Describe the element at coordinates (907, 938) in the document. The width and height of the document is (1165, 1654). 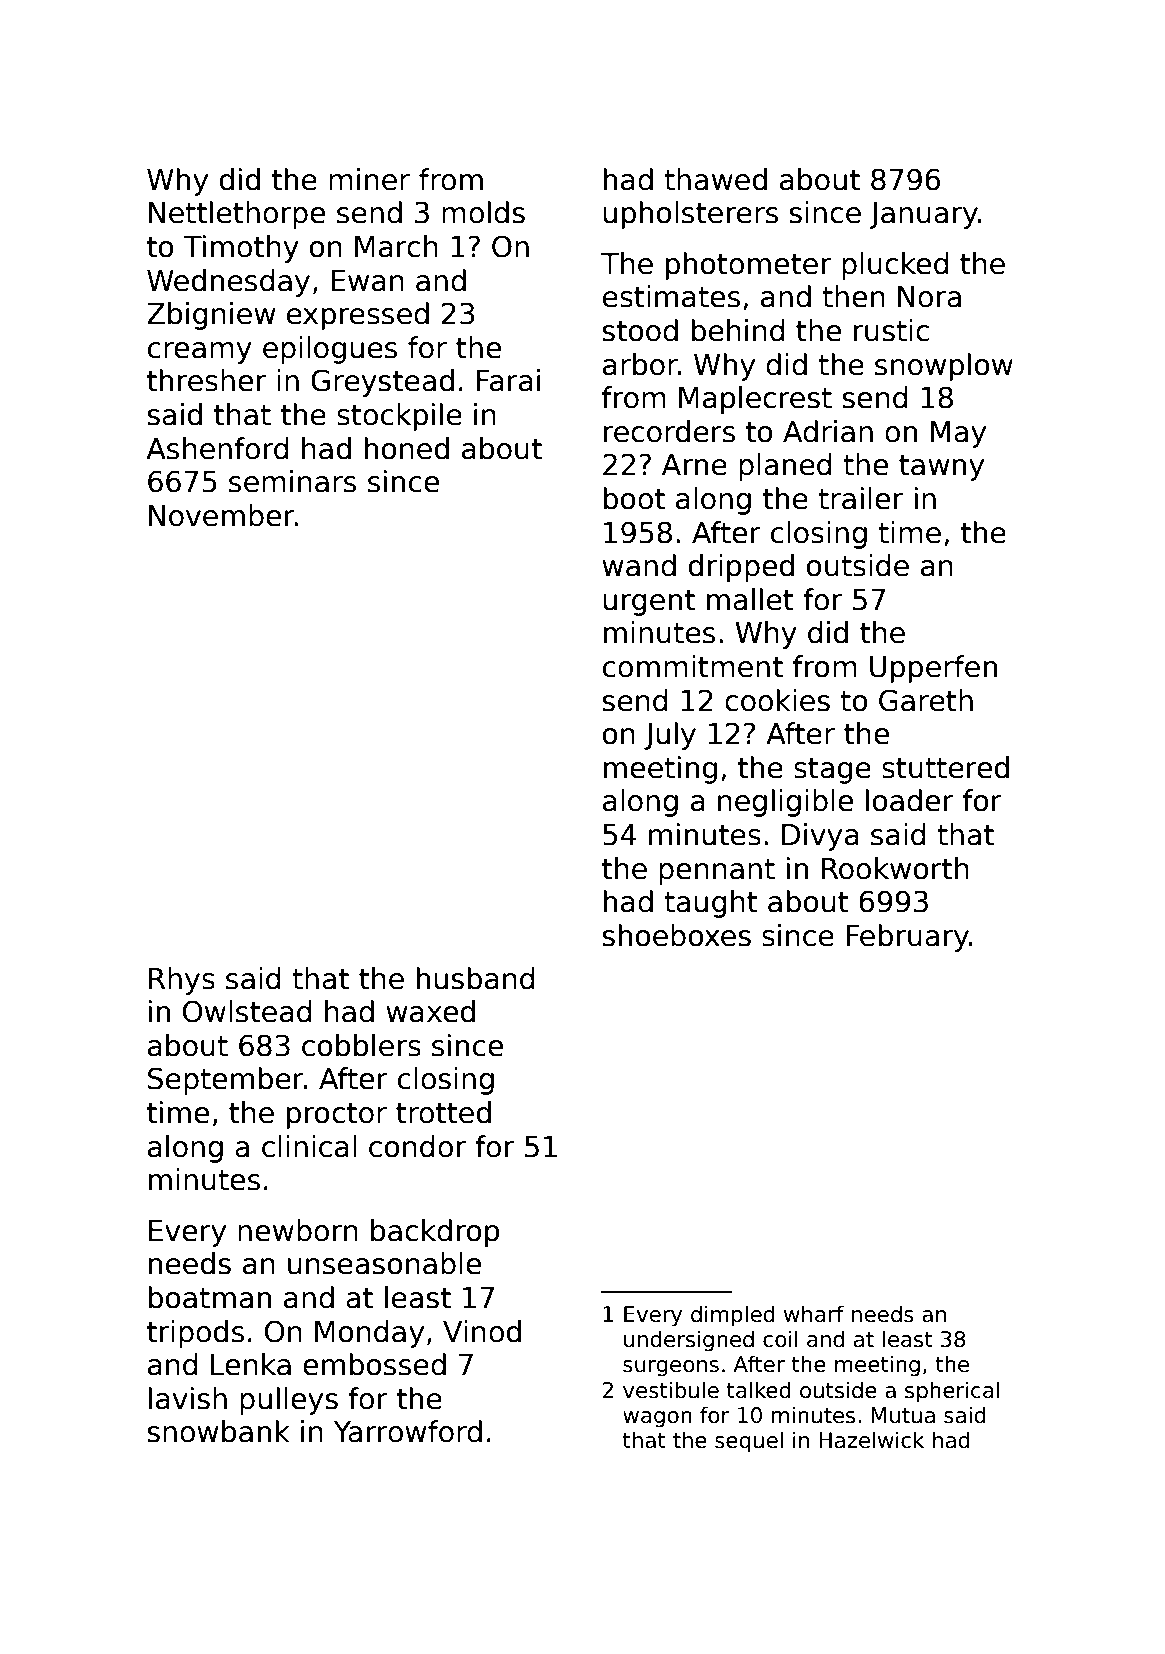
I see `February` at that location.
